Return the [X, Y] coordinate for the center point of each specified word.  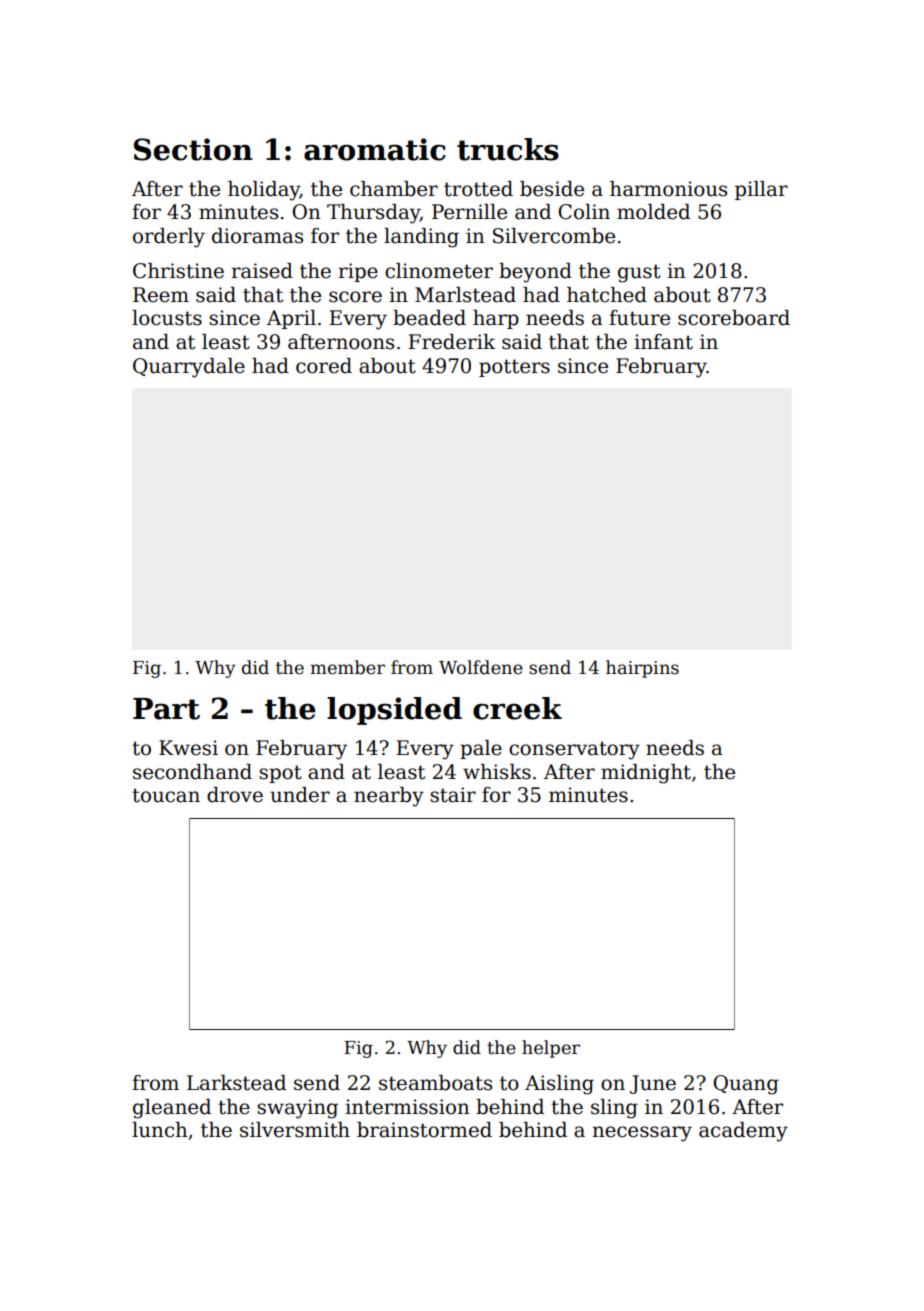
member [347, 667]
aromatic [375, 149]
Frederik [451, 342]
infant [663, 342]
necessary [642, 1134]
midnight [646, 774]
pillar [761, 190]
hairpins [642, 669]
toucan [166, 795]
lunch [160, 1130]
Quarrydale [189, 368]
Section [193, 149]
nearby [389, 797]
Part [166, 709]
